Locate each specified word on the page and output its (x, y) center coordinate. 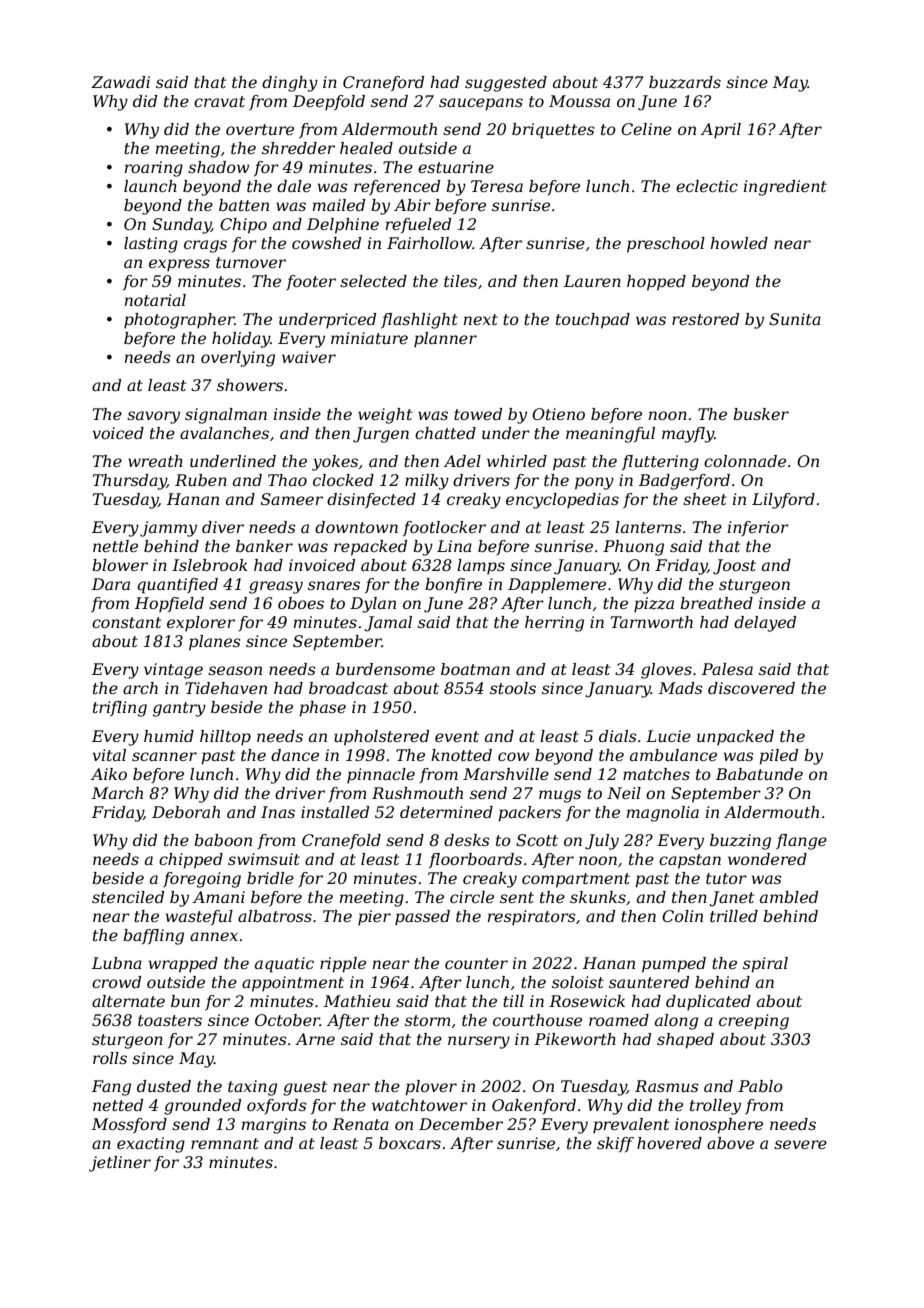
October (287, 1020)
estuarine (456, 167)
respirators (532, 918)
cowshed (326, 243)
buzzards (685, 82)
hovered (669, 1143)
